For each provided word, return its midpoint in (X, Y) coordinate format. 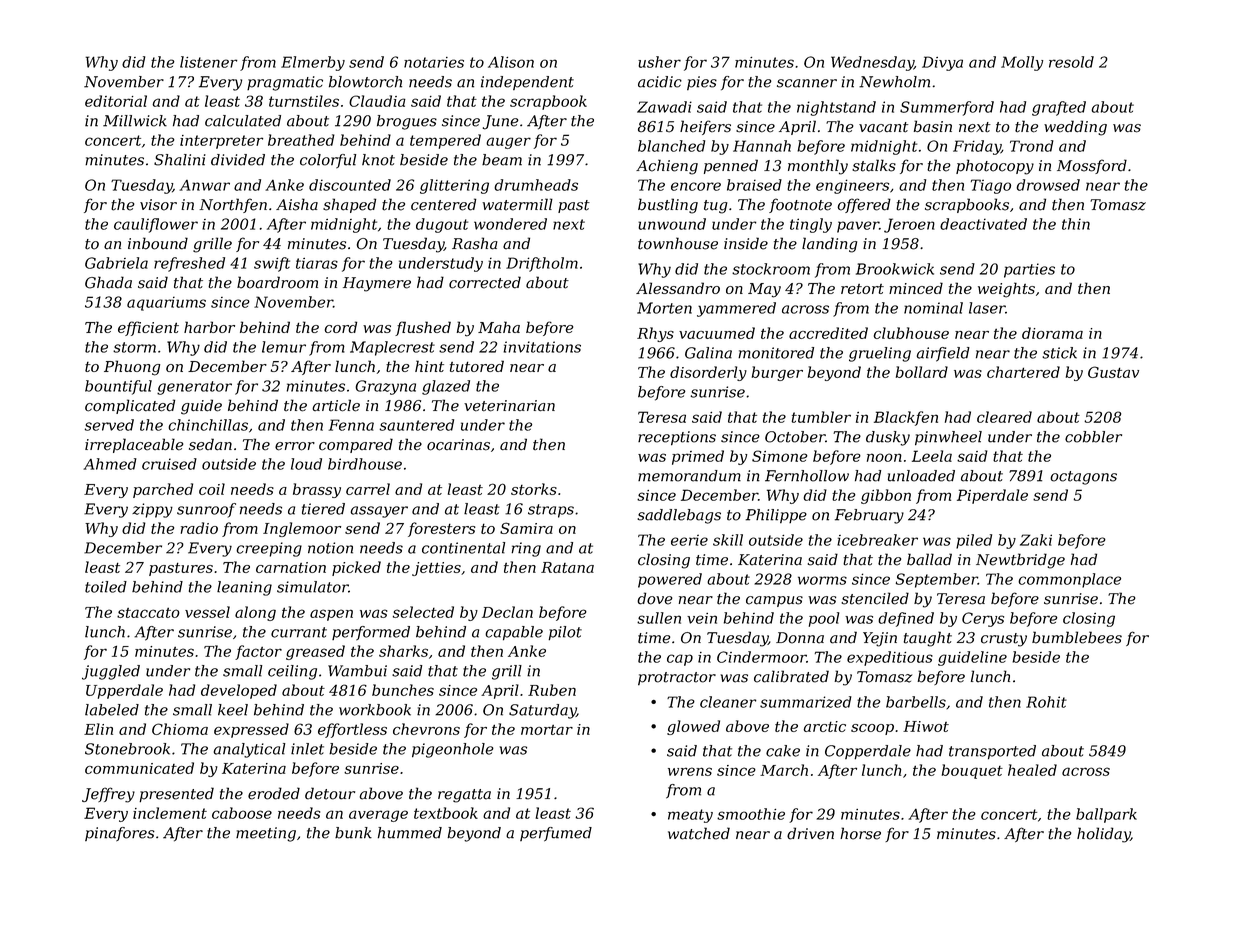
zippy (152, 510)
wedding (1075, 128)
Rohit (1046, 702)
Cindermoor (762, 657)
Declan (507, 612)
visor (158, 205)
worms (822, 580)
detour (330, 793)
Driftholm (542, 264)
